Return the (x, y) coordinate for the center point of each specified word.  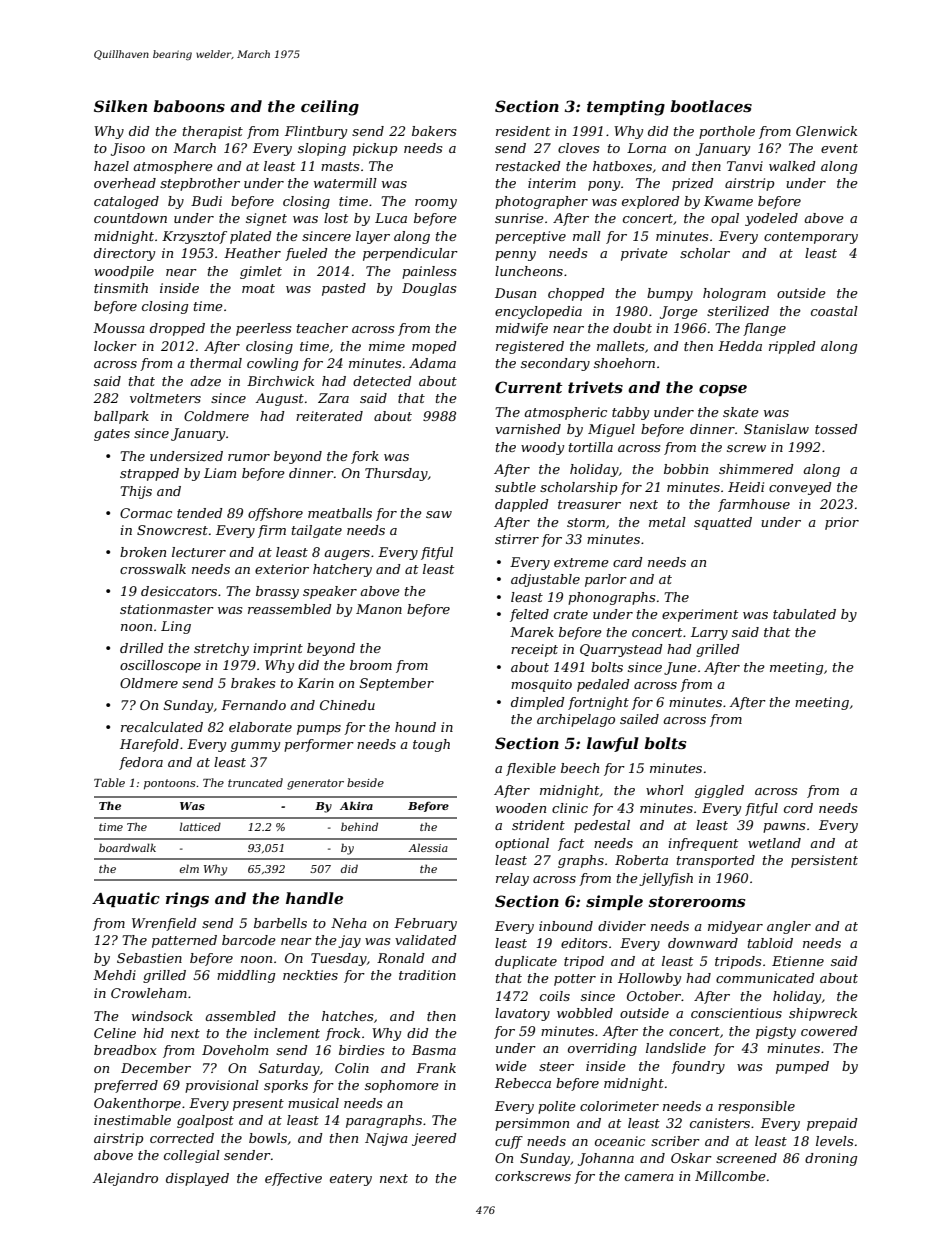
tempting (626, 108)
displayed (197, 1179)
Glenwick (826, 131)
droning (831, 1159)
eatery (351, 1180)
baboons (189, 106)
